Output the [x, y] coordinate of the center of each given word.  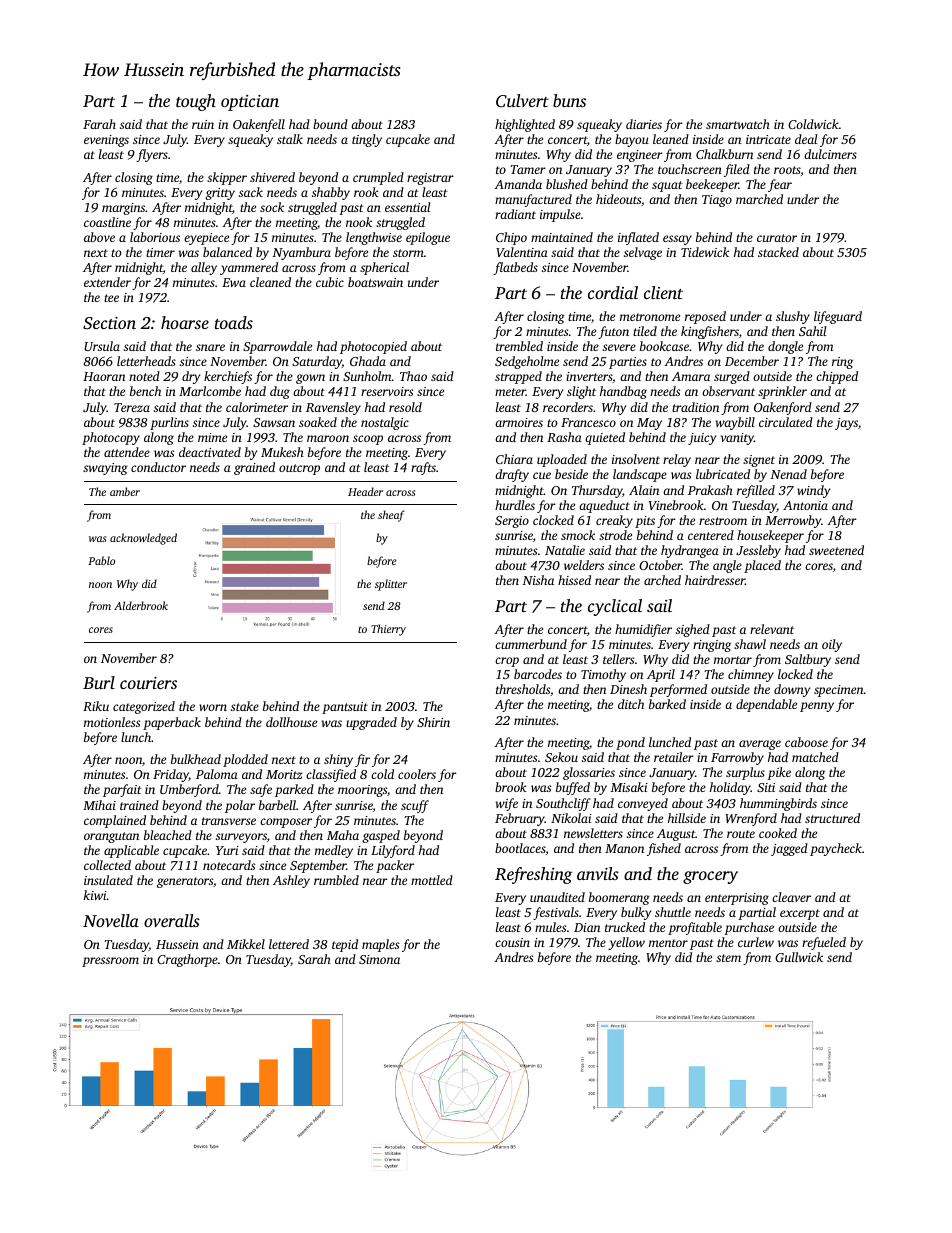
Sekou [561, 757]
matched [815, 757]
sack [251, 192]
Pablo [101, 560]
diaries [644, 124]
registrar [430, 179]
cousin [512, 942]
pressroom [110, 962]
